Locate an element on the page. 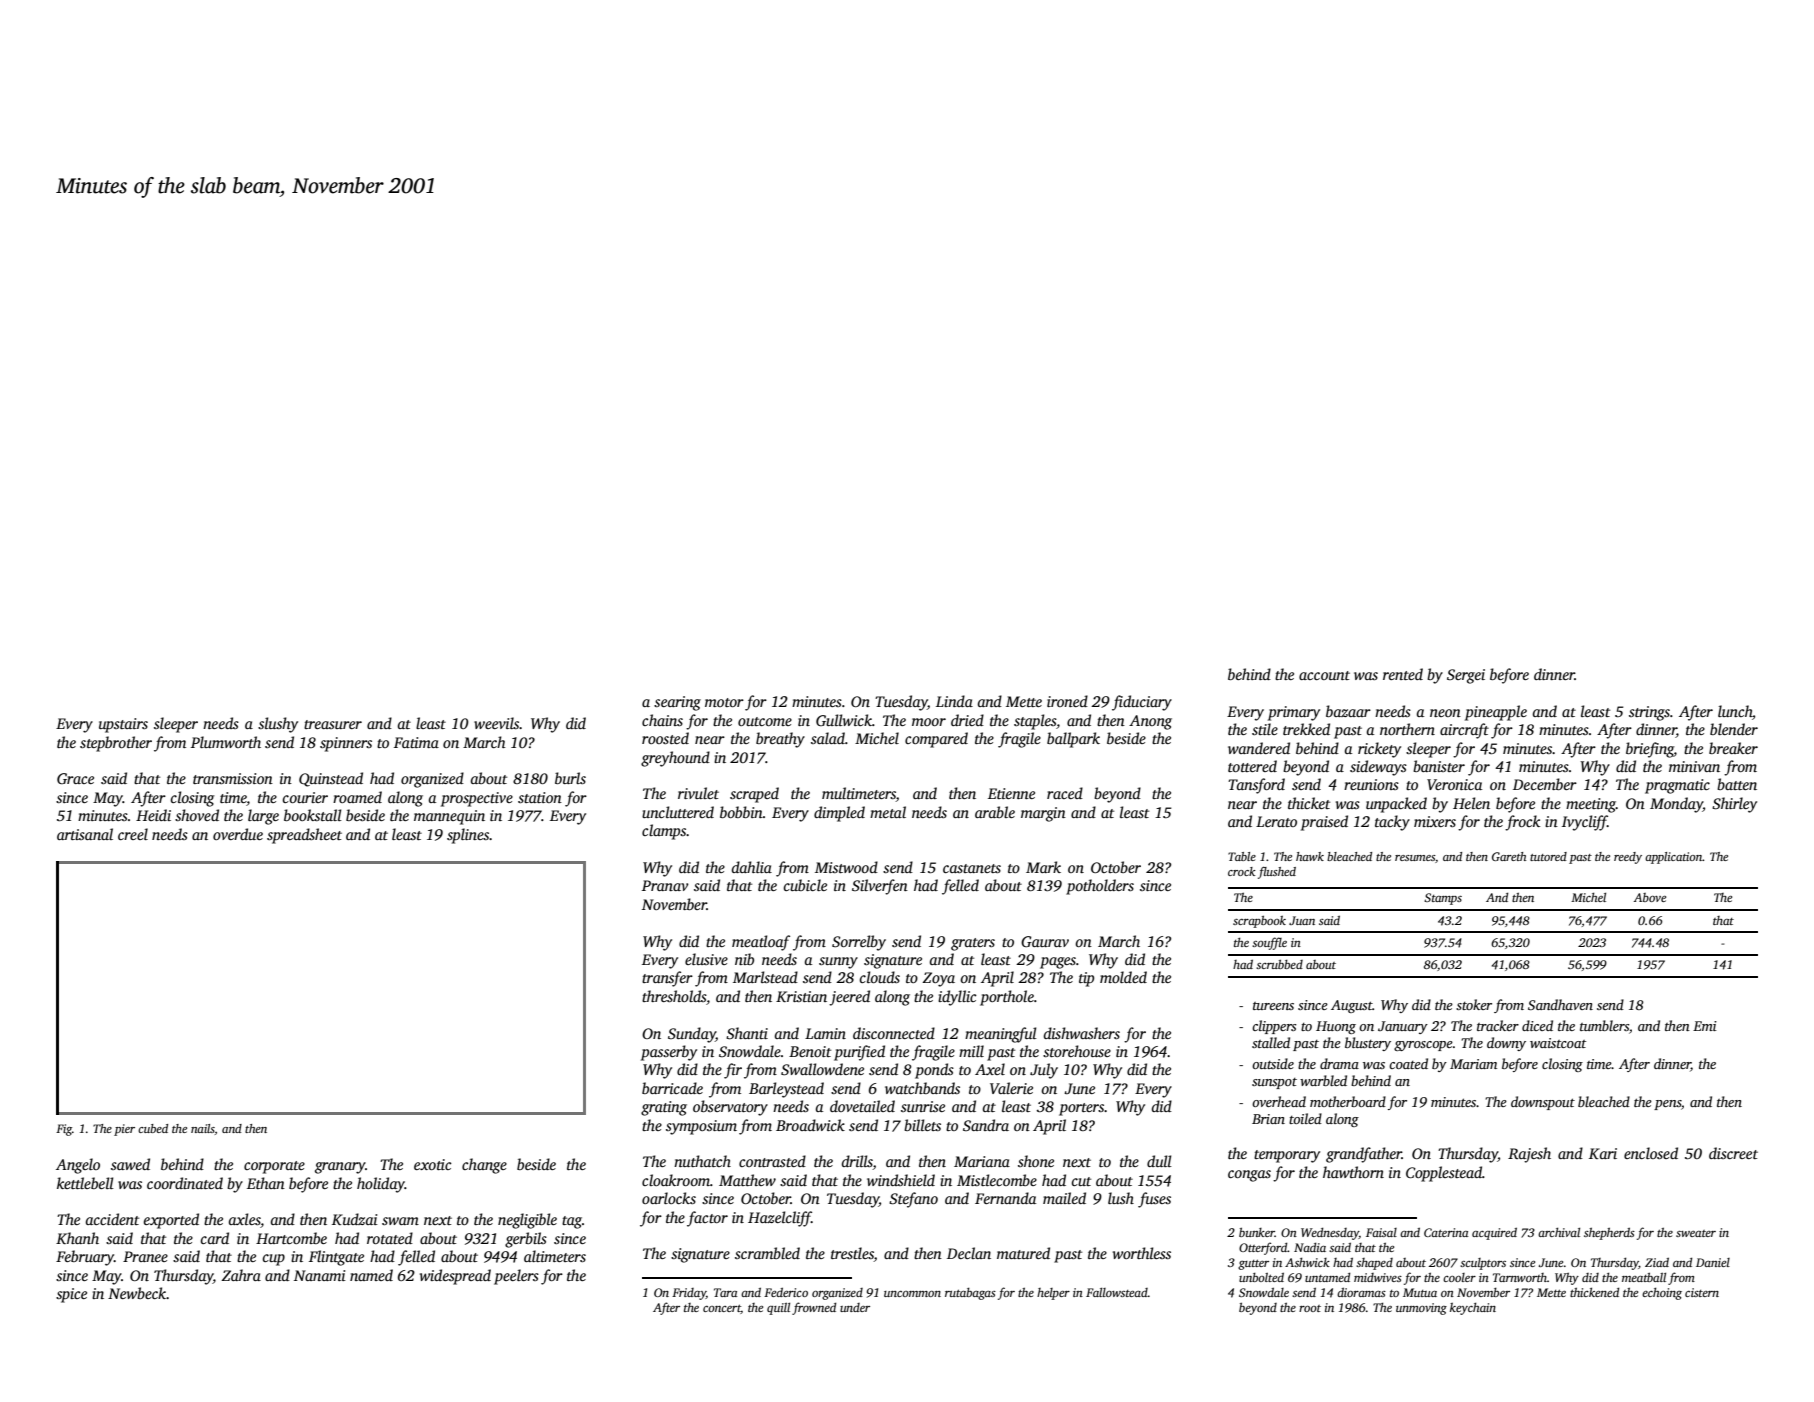  motor is located at coordinates (724, 702).
